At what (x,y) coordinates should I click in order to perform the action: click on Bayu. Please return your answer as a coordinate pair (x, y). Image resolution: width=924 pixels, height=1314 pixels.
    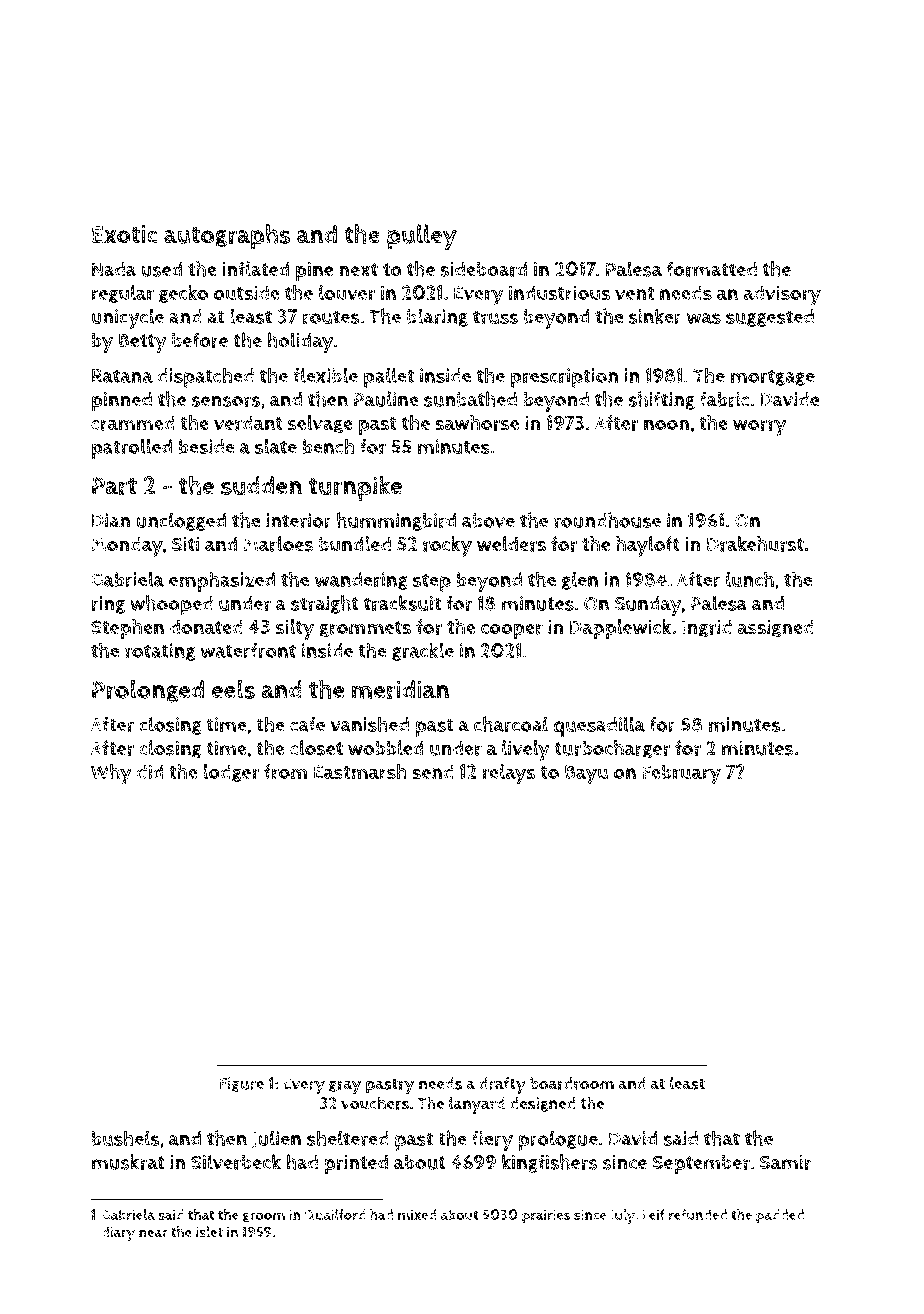
    Looking at the image, I should click on (586, 775).
